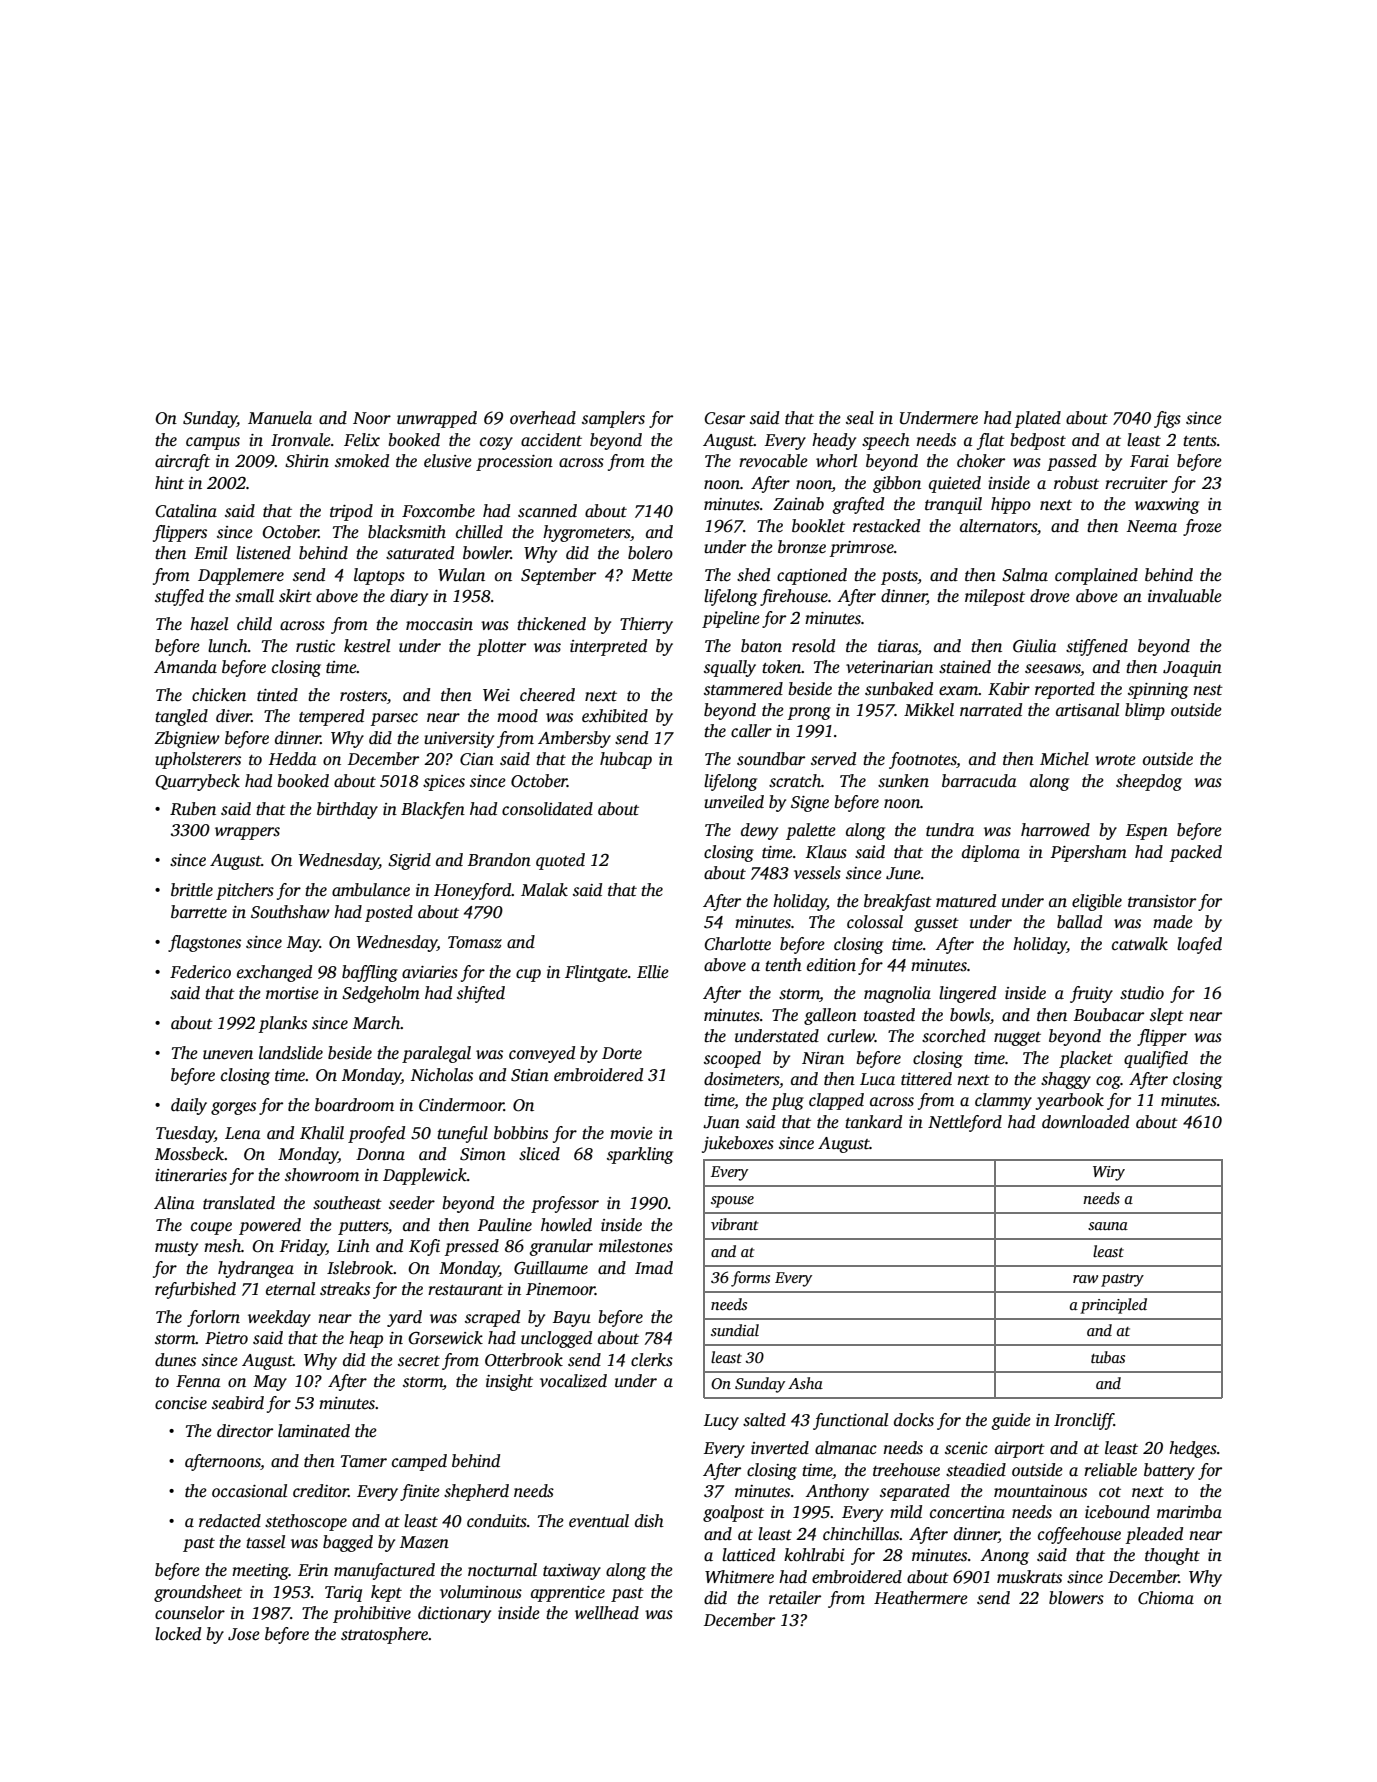 This screenshot has width=1377, height=1782. I want to click on stratosphere, so click(384, 1635).
